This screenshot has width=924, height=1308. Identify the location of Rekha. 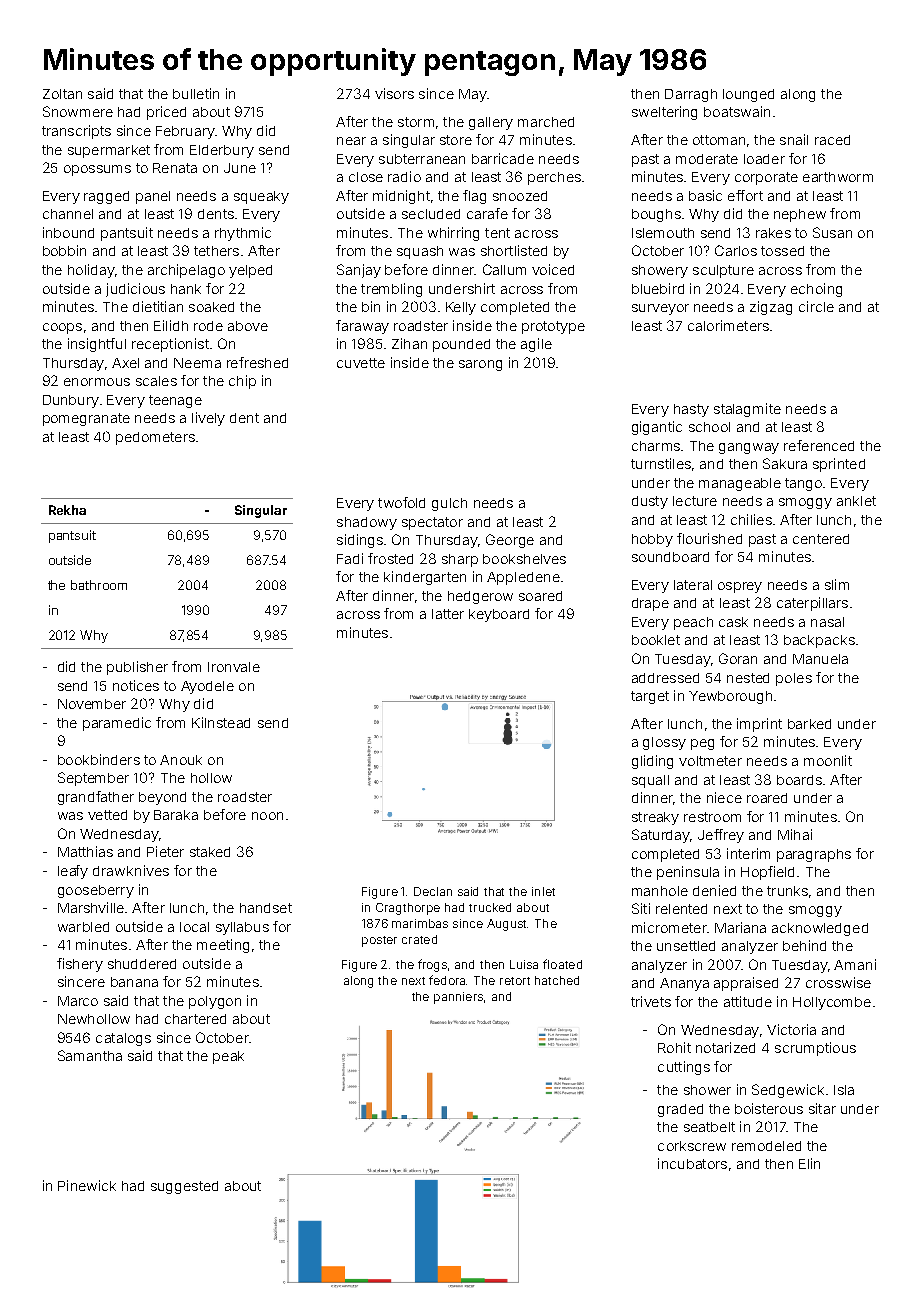
(67, 510).
